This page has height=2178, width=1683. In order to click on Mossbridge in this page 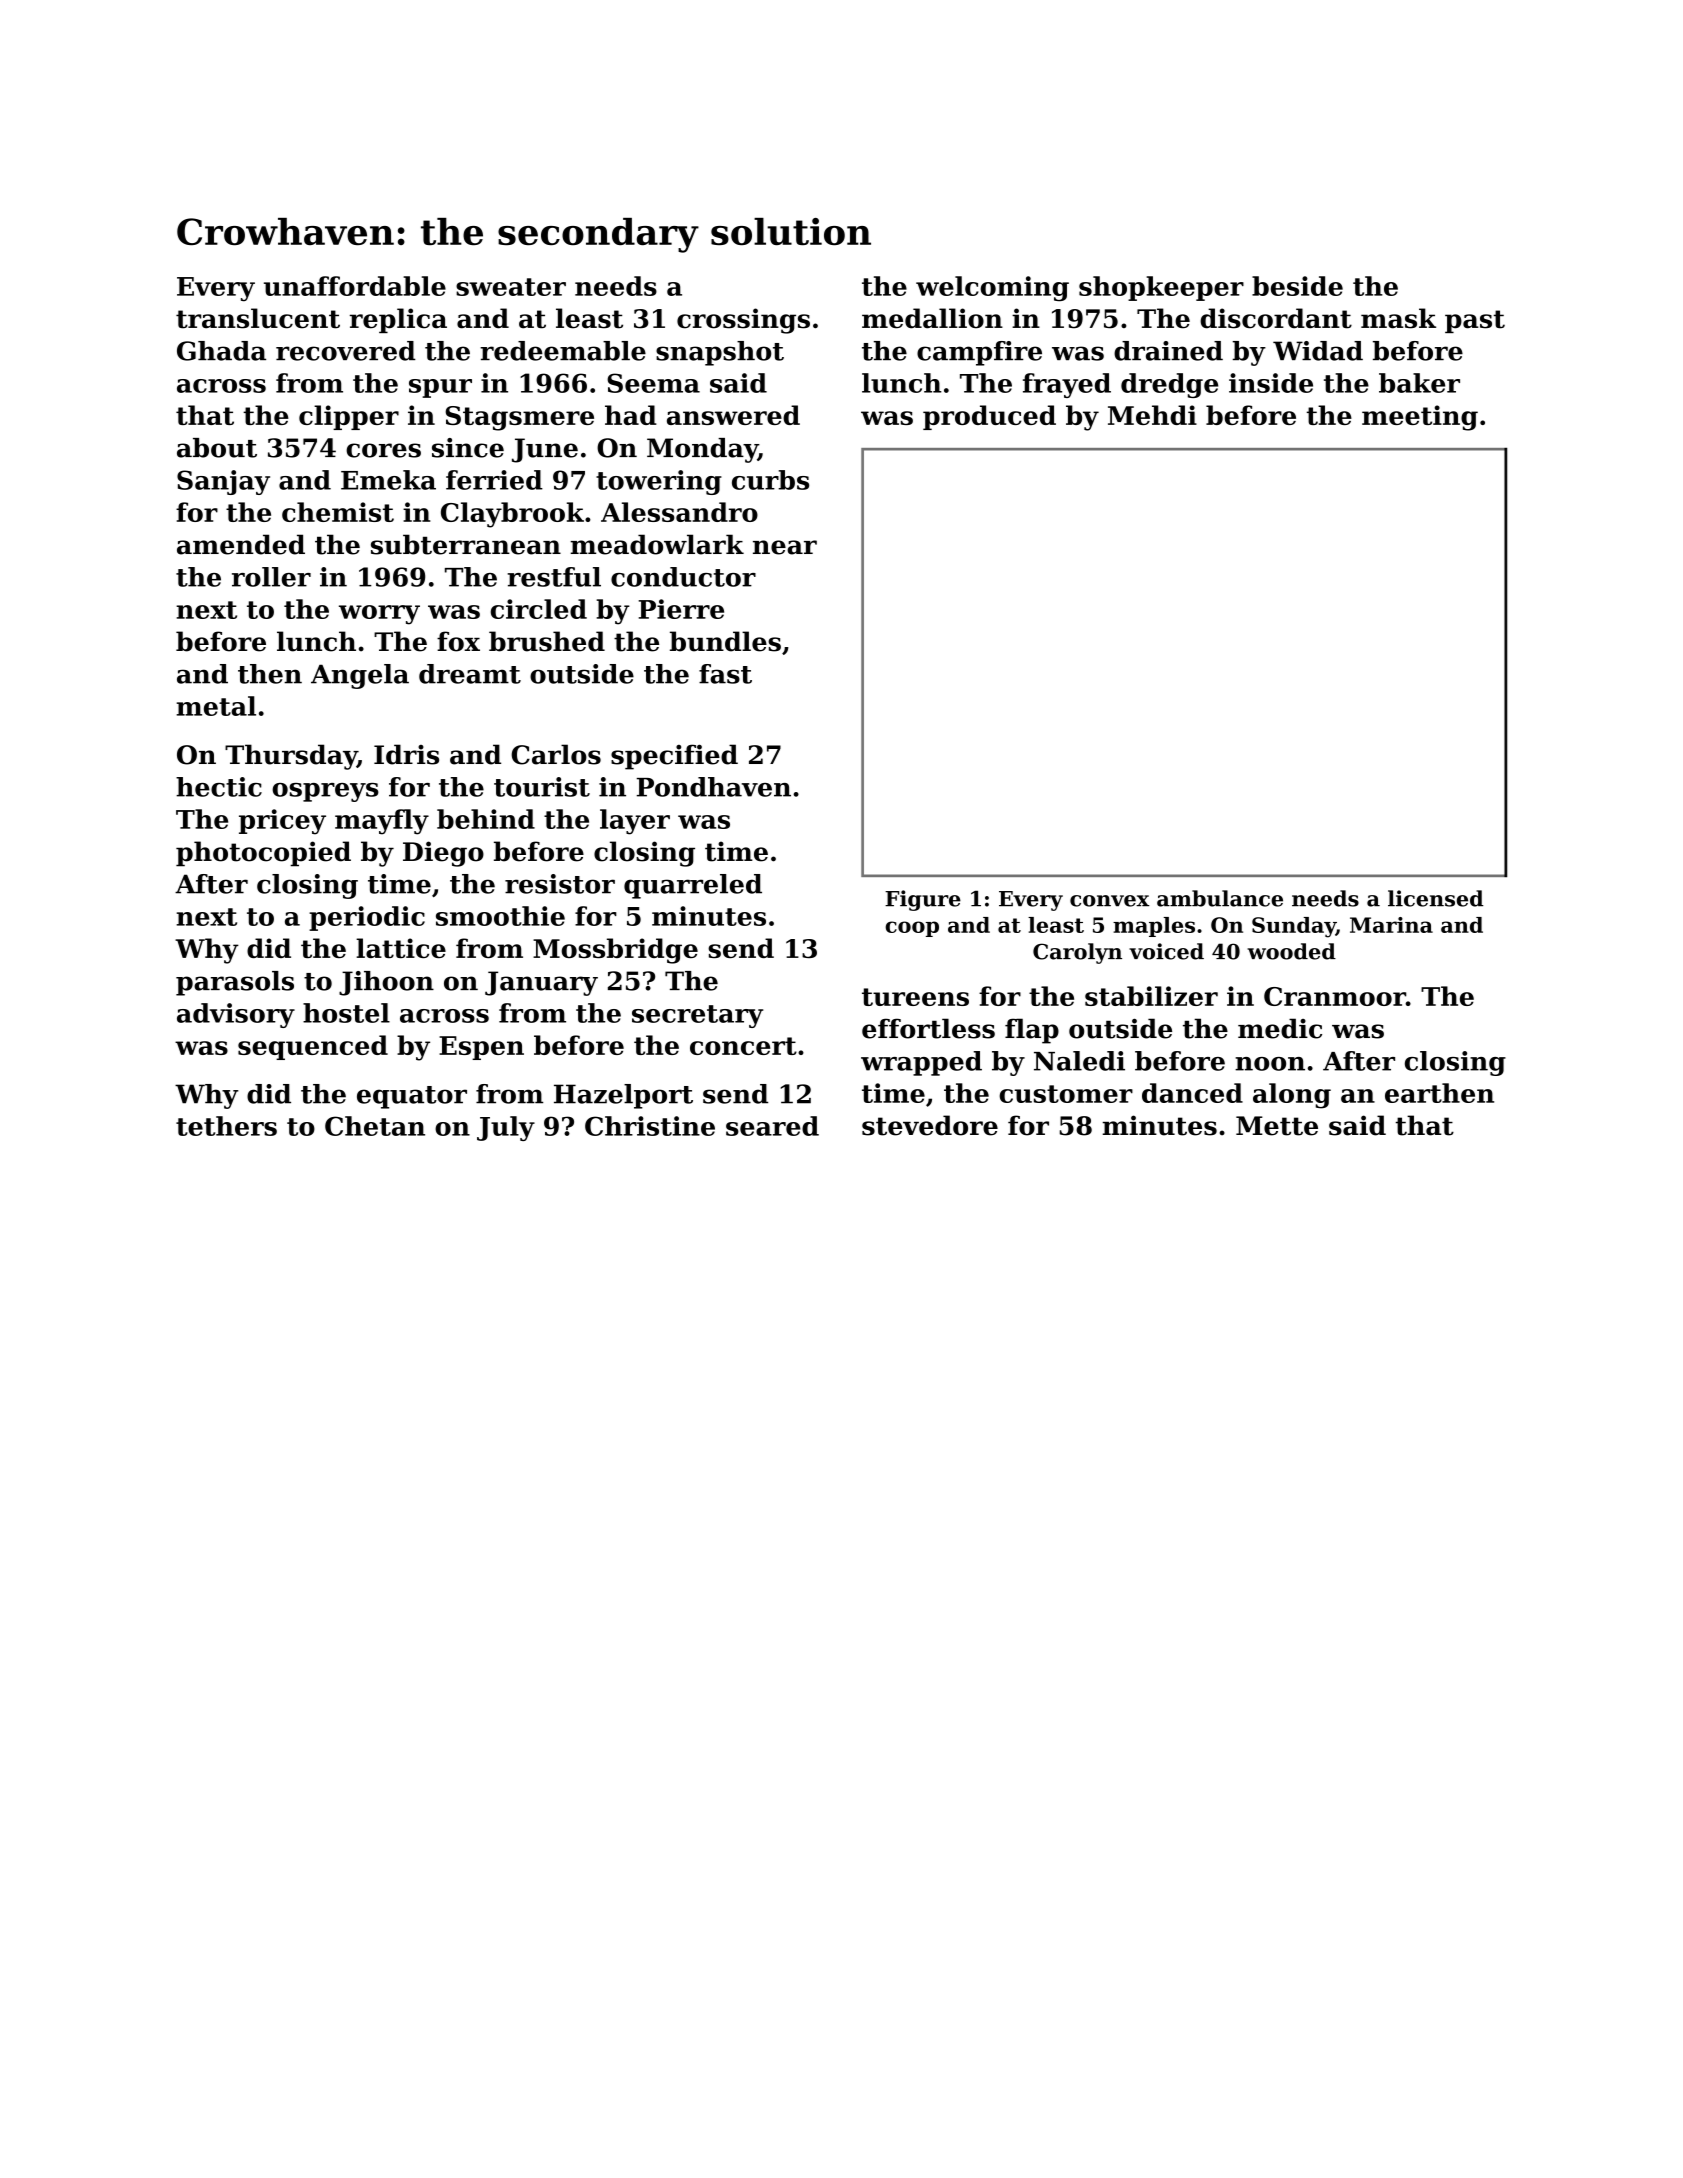, I will do `click(615, 951)`.
